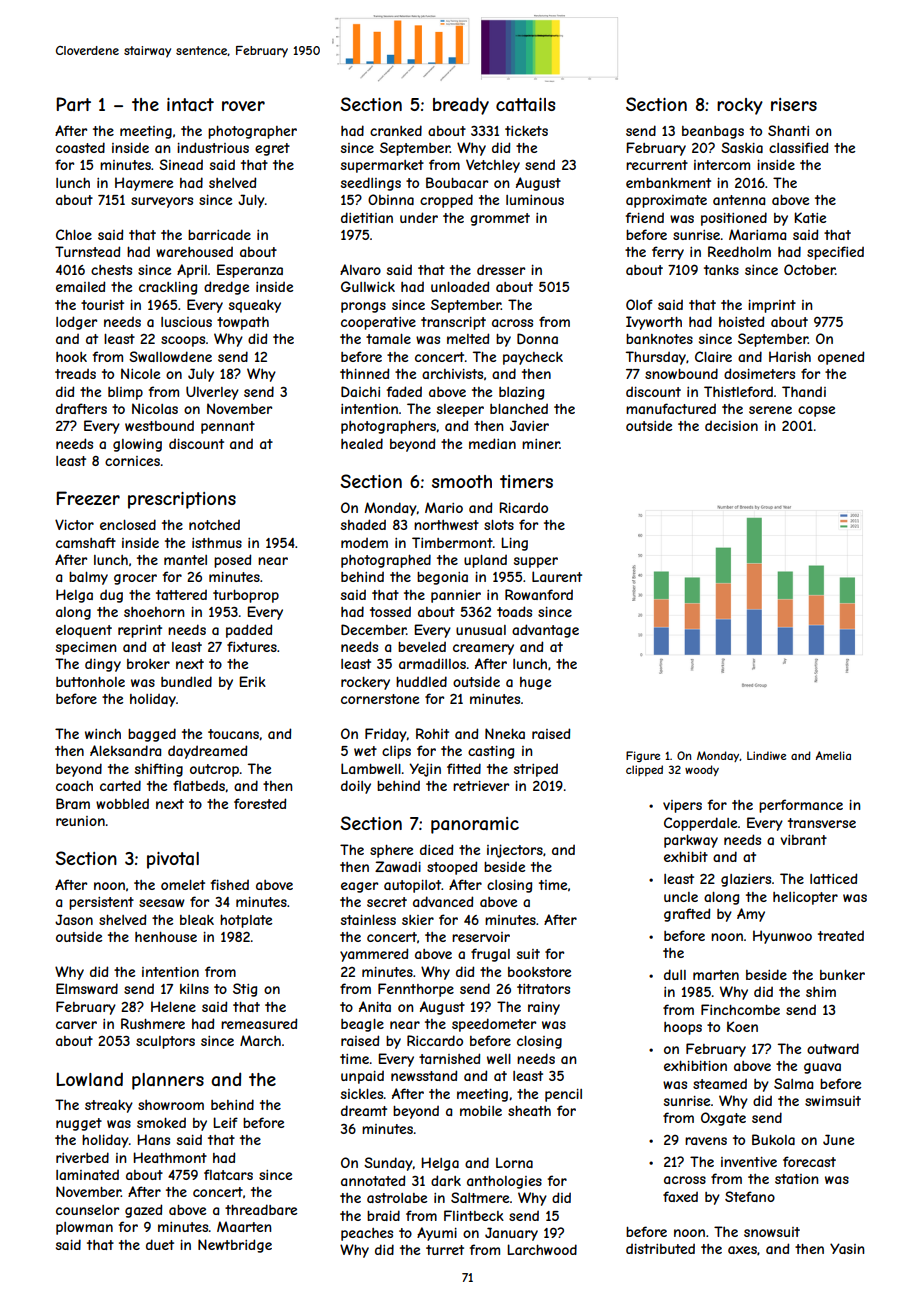 Image resolution: width=924 pixels, height=1308 pixels. What do you see at coordinates (680, 1196) in the screenshot?
I see `faxed` at bounding box center [680, 1196].
